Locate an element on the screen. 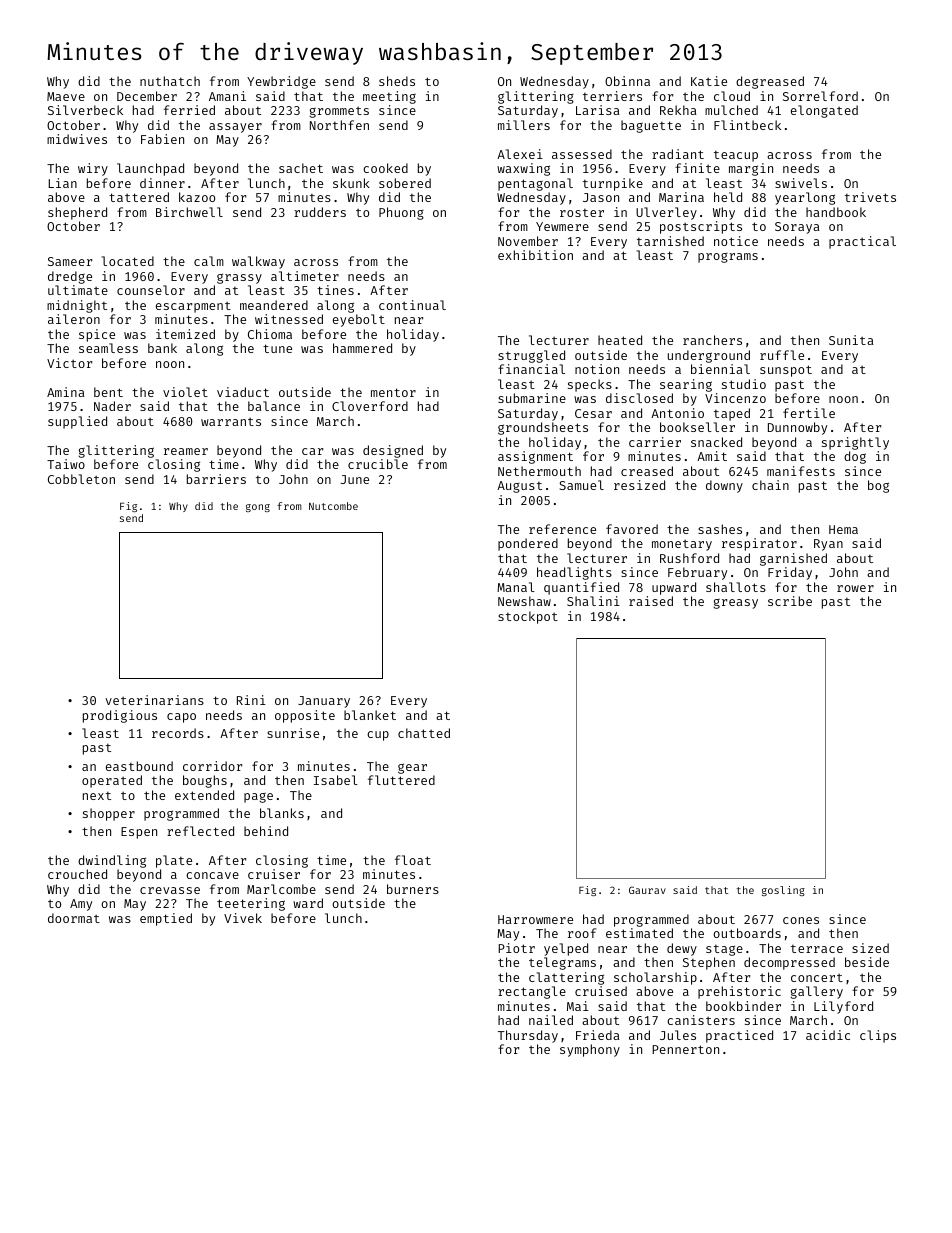 The image size is (952, 1233). downy is located at coordinates (724, 486).
